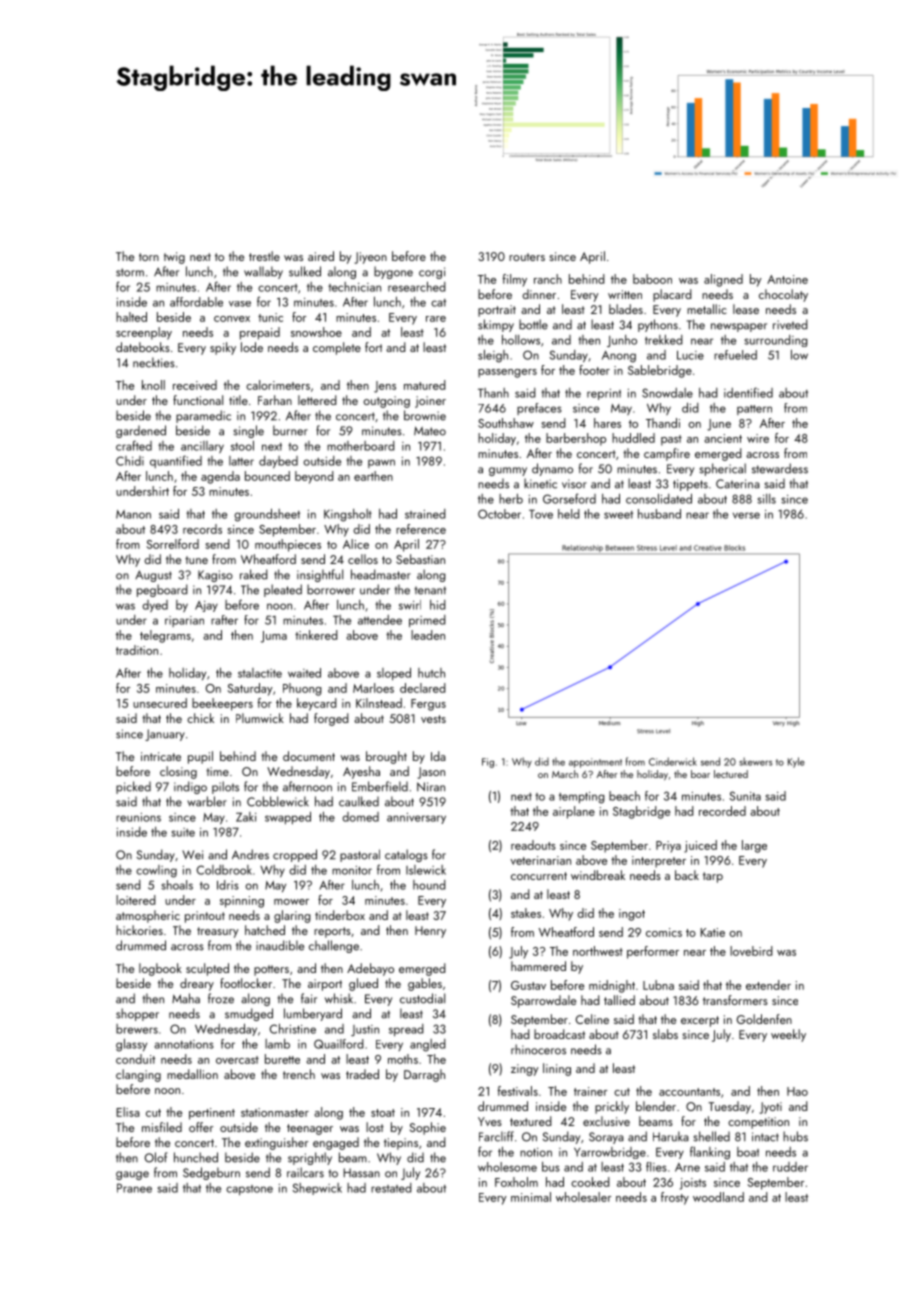 This document has width=924, height=1314. I want to click on Cinderwick, so click(673, 761).
